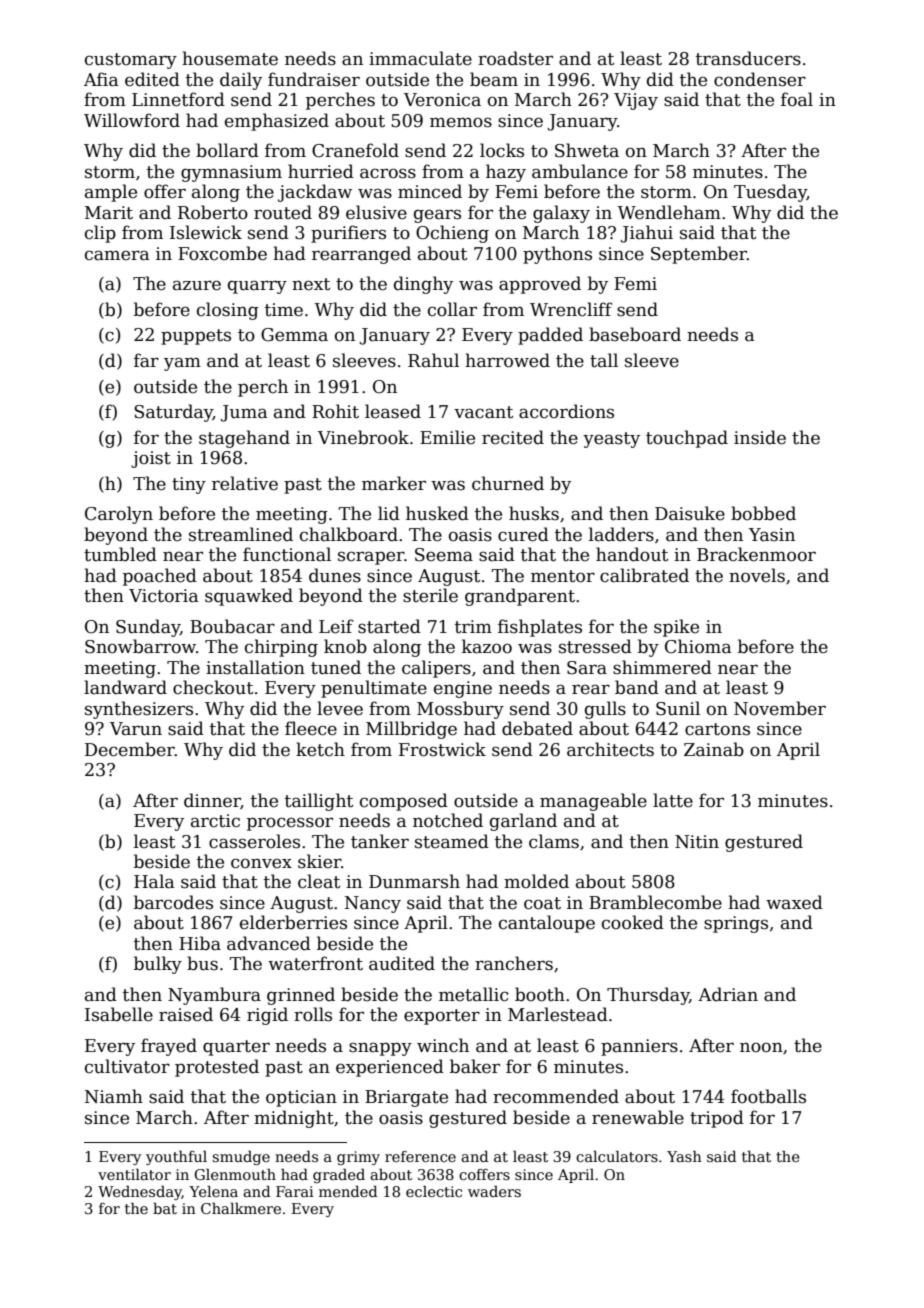 Image resolution: width=924 pixels, height=1308 pixels. Describe the element at coordinates (442, 1017) in the screenshot. I see `exporter` at that location.
